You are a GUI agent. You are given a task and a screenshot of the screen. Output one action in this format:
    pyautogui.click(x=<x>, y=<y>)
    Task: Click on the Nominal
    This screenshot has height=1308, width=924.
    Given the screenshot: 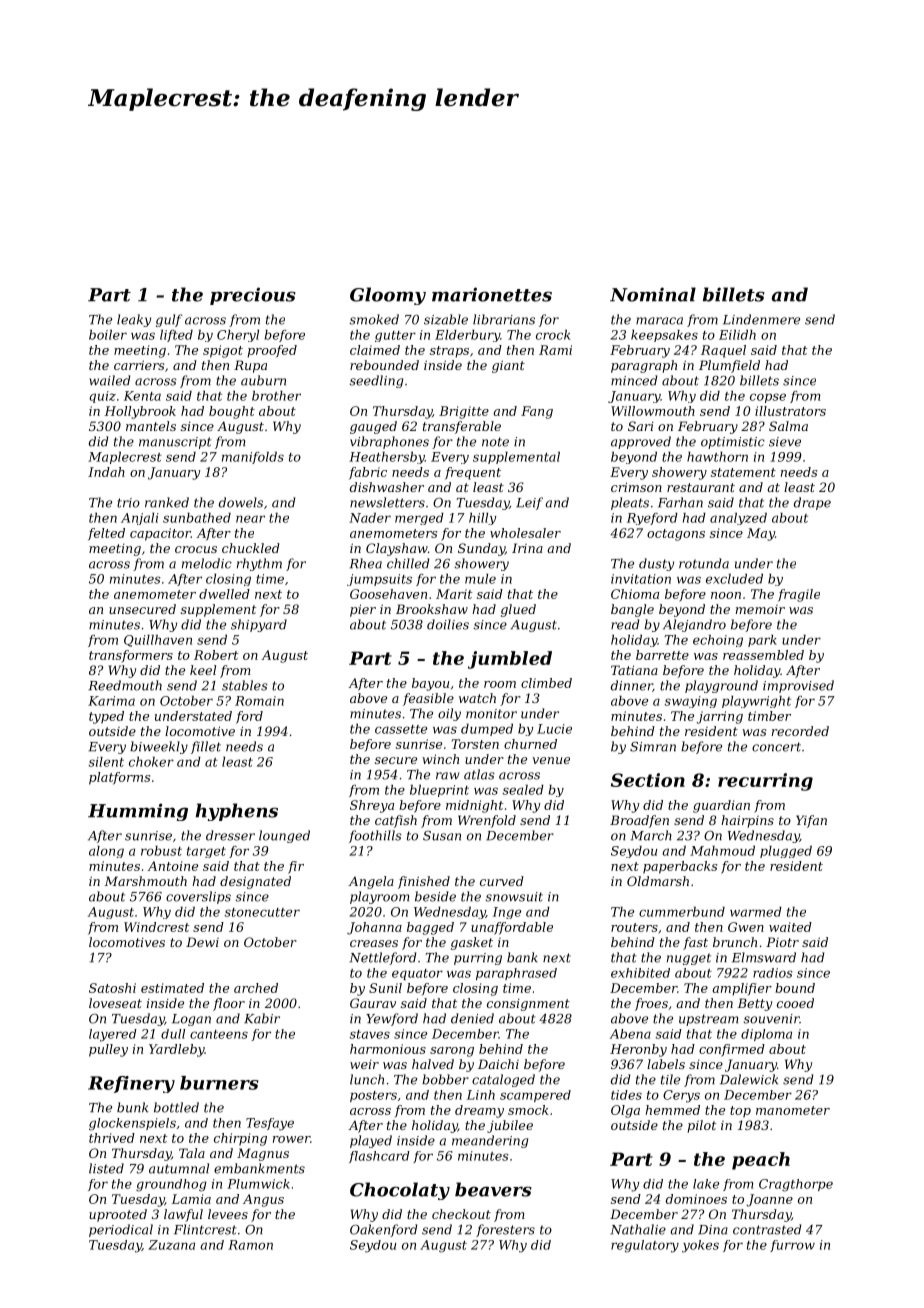 What is the action you would take?
    pyautogui.click(x=653, y=294)
